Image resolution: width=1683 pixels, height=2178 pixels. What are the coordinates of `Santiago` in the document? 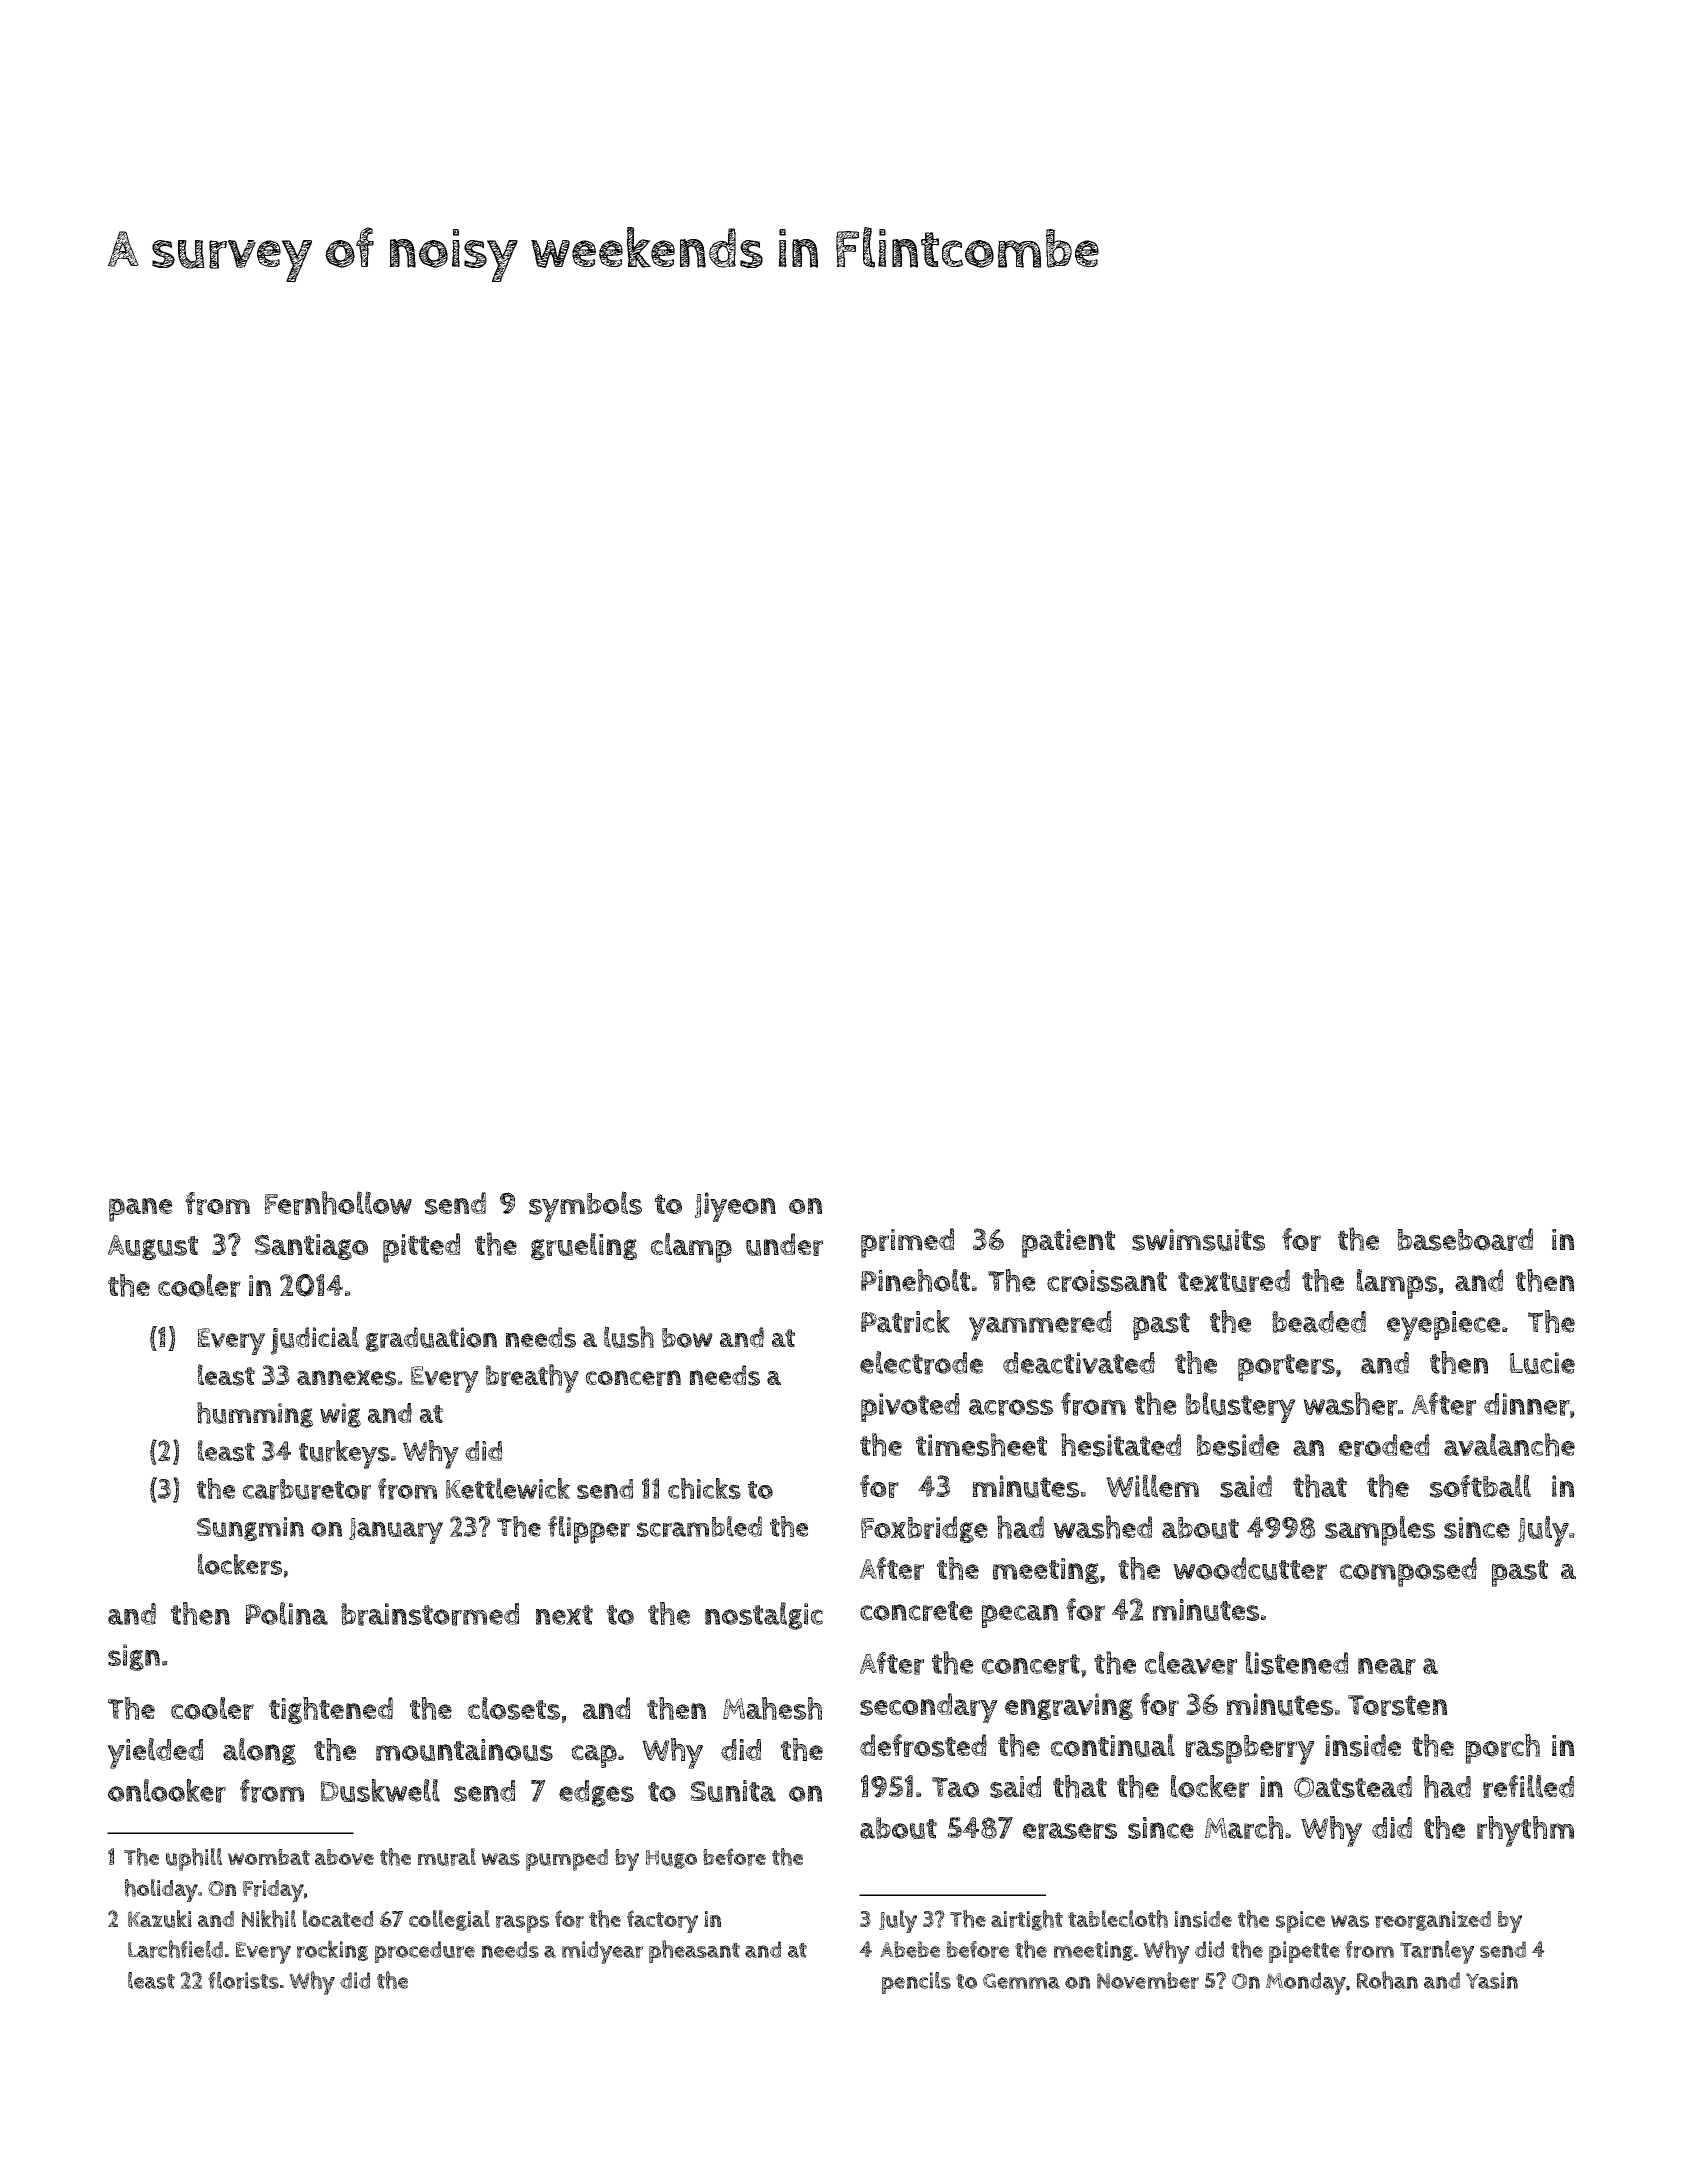 It's located at (311, 1247).
